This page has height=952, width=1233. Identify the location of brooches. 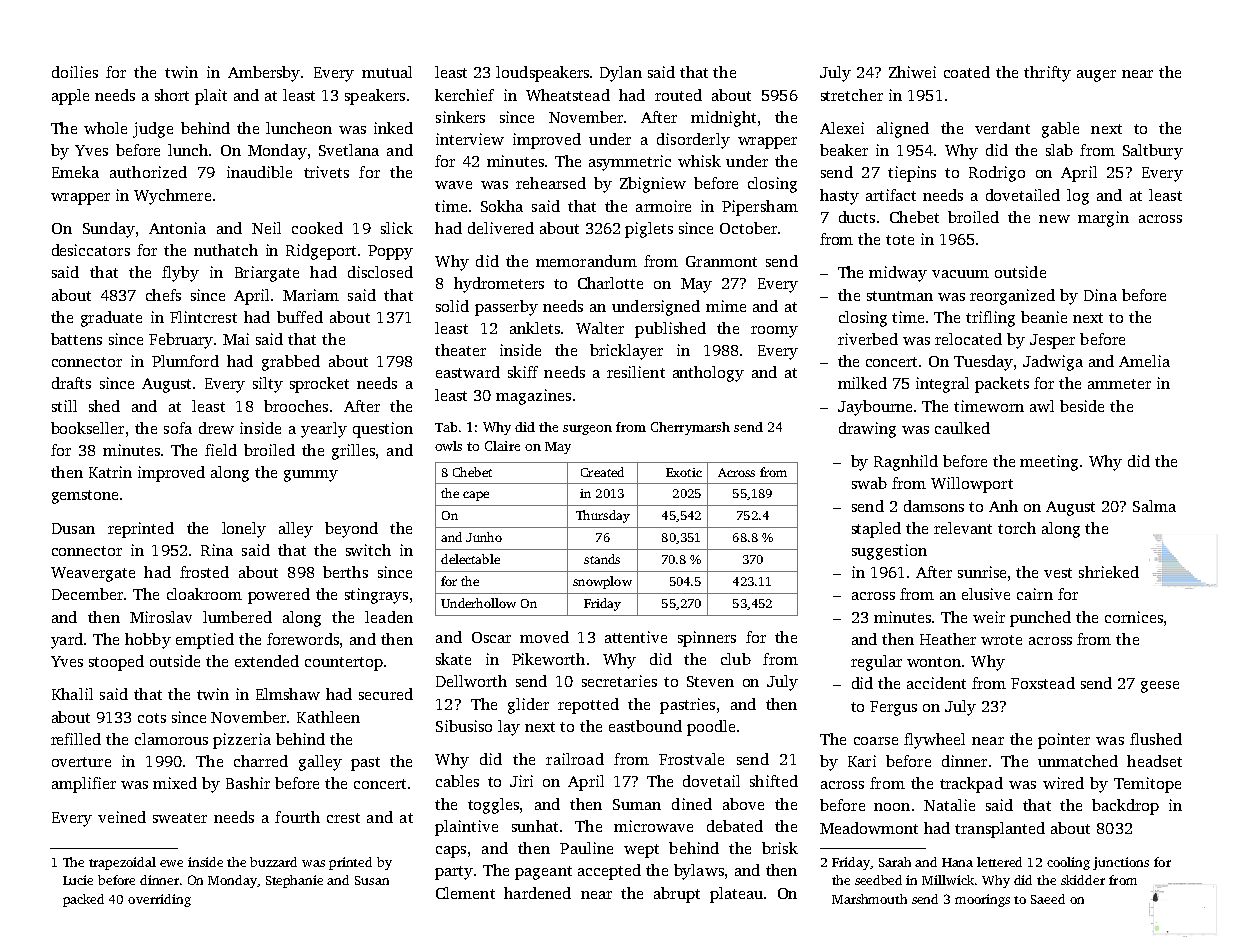
(296, 406).
